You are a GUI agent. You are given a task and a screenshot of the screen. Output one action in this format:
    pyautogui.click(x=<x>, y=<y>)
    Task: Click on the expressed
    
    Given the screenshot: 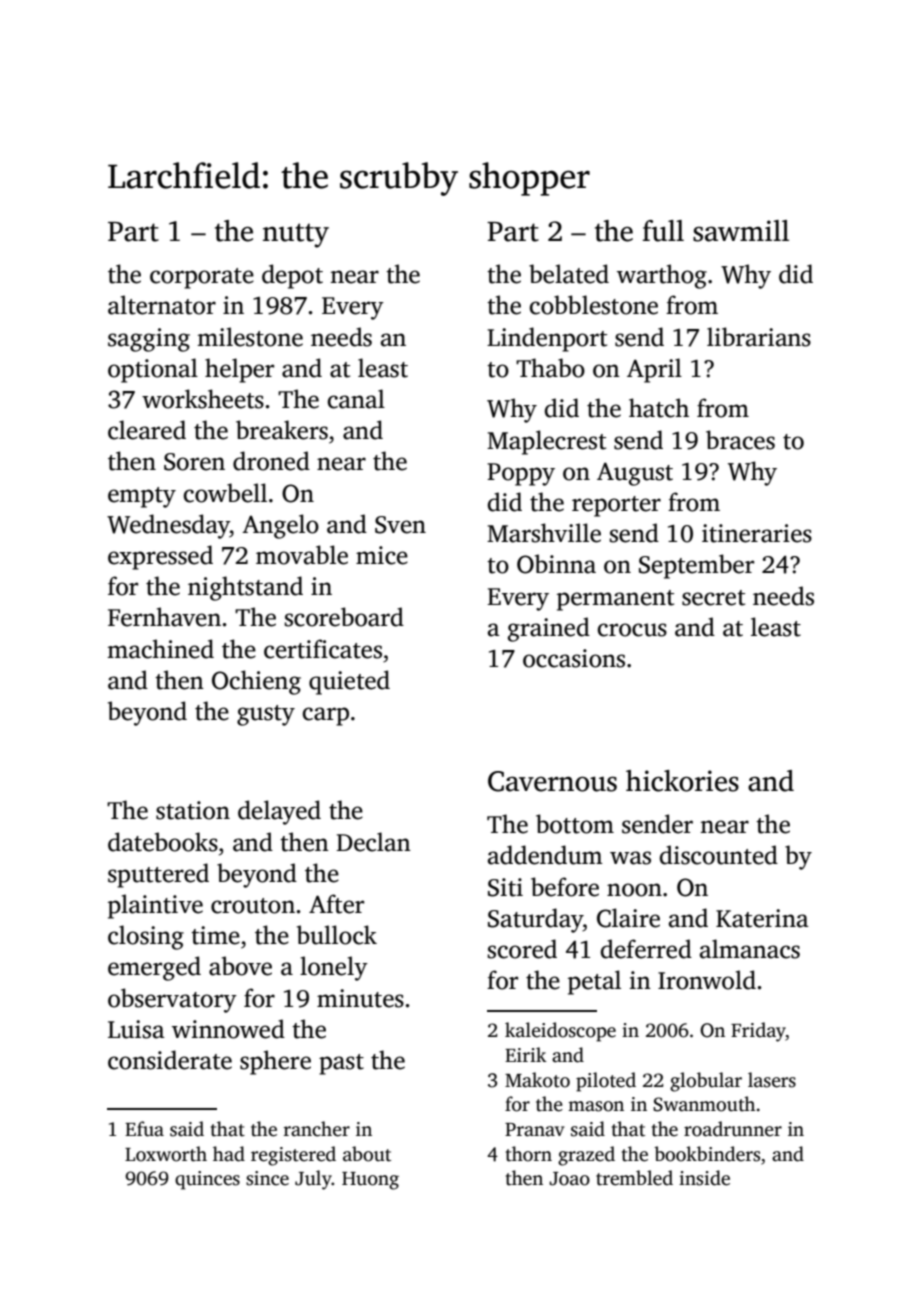 What is the action you would take?
    pyautogui.click(x=160, y=557)
